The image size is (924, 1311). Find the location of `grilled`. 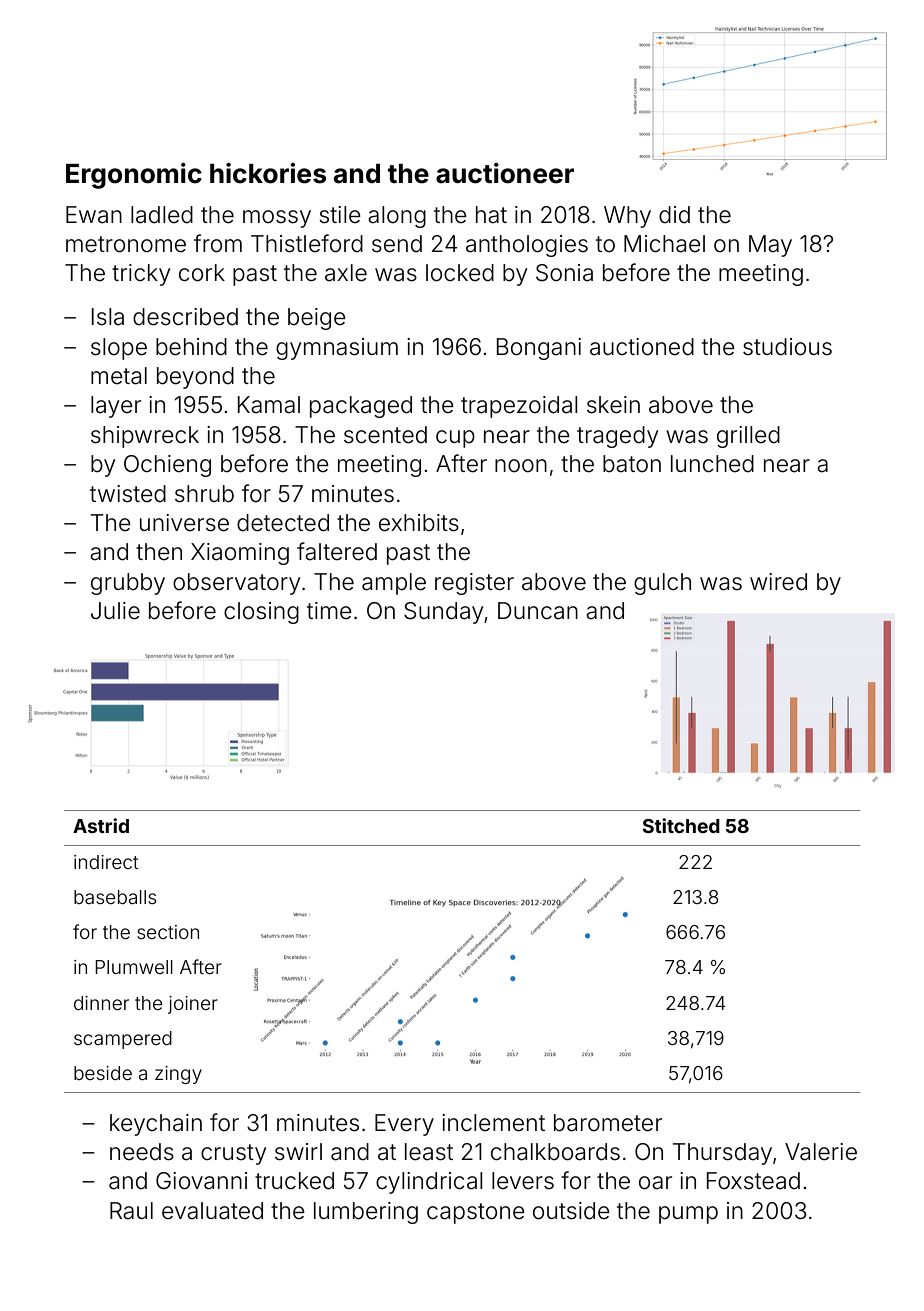

grilled is located at coordinates (748, 437).
